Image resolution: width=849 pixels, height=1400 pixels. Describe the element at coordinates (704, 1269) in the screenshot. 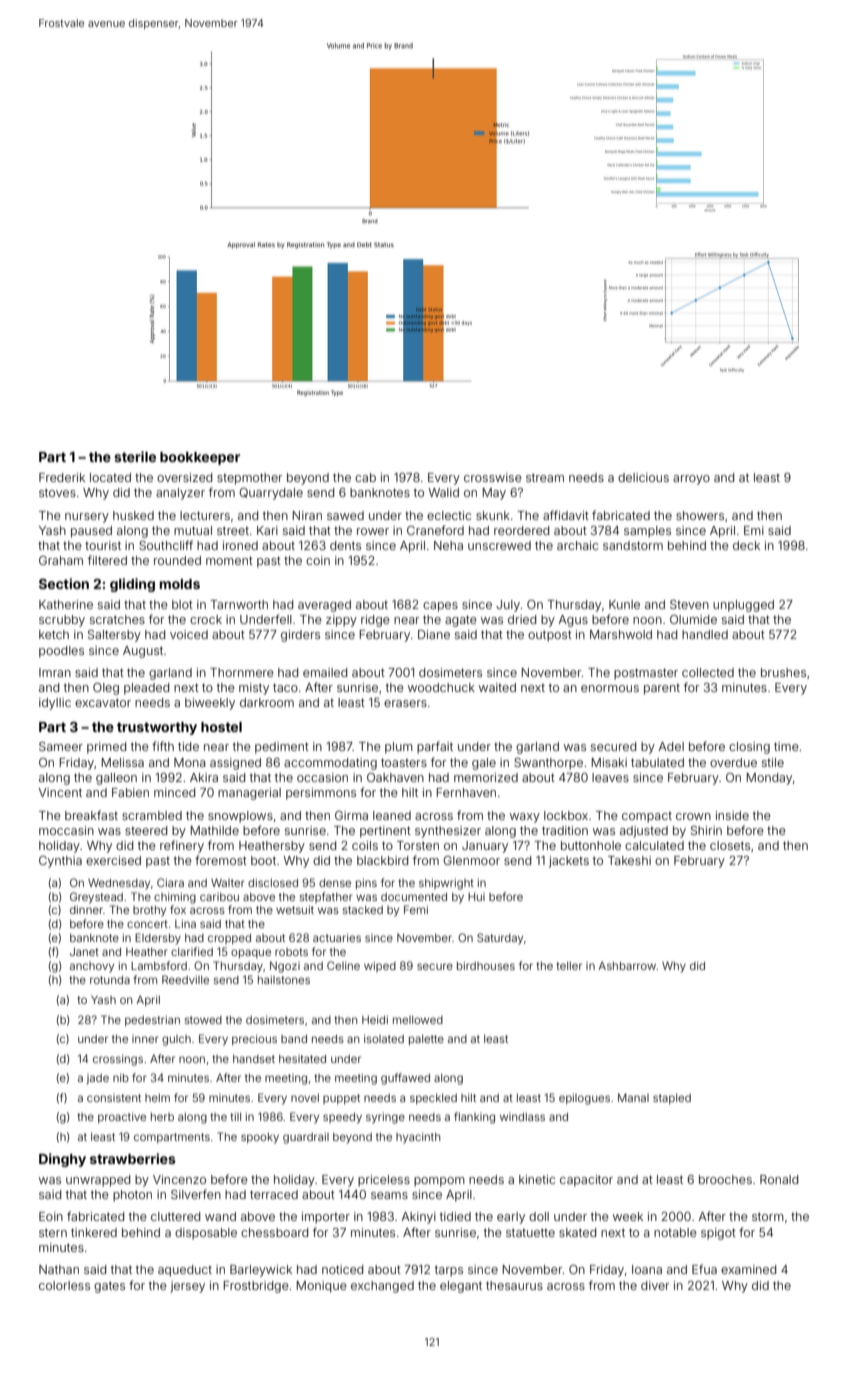

I see `Efua` at that location.
